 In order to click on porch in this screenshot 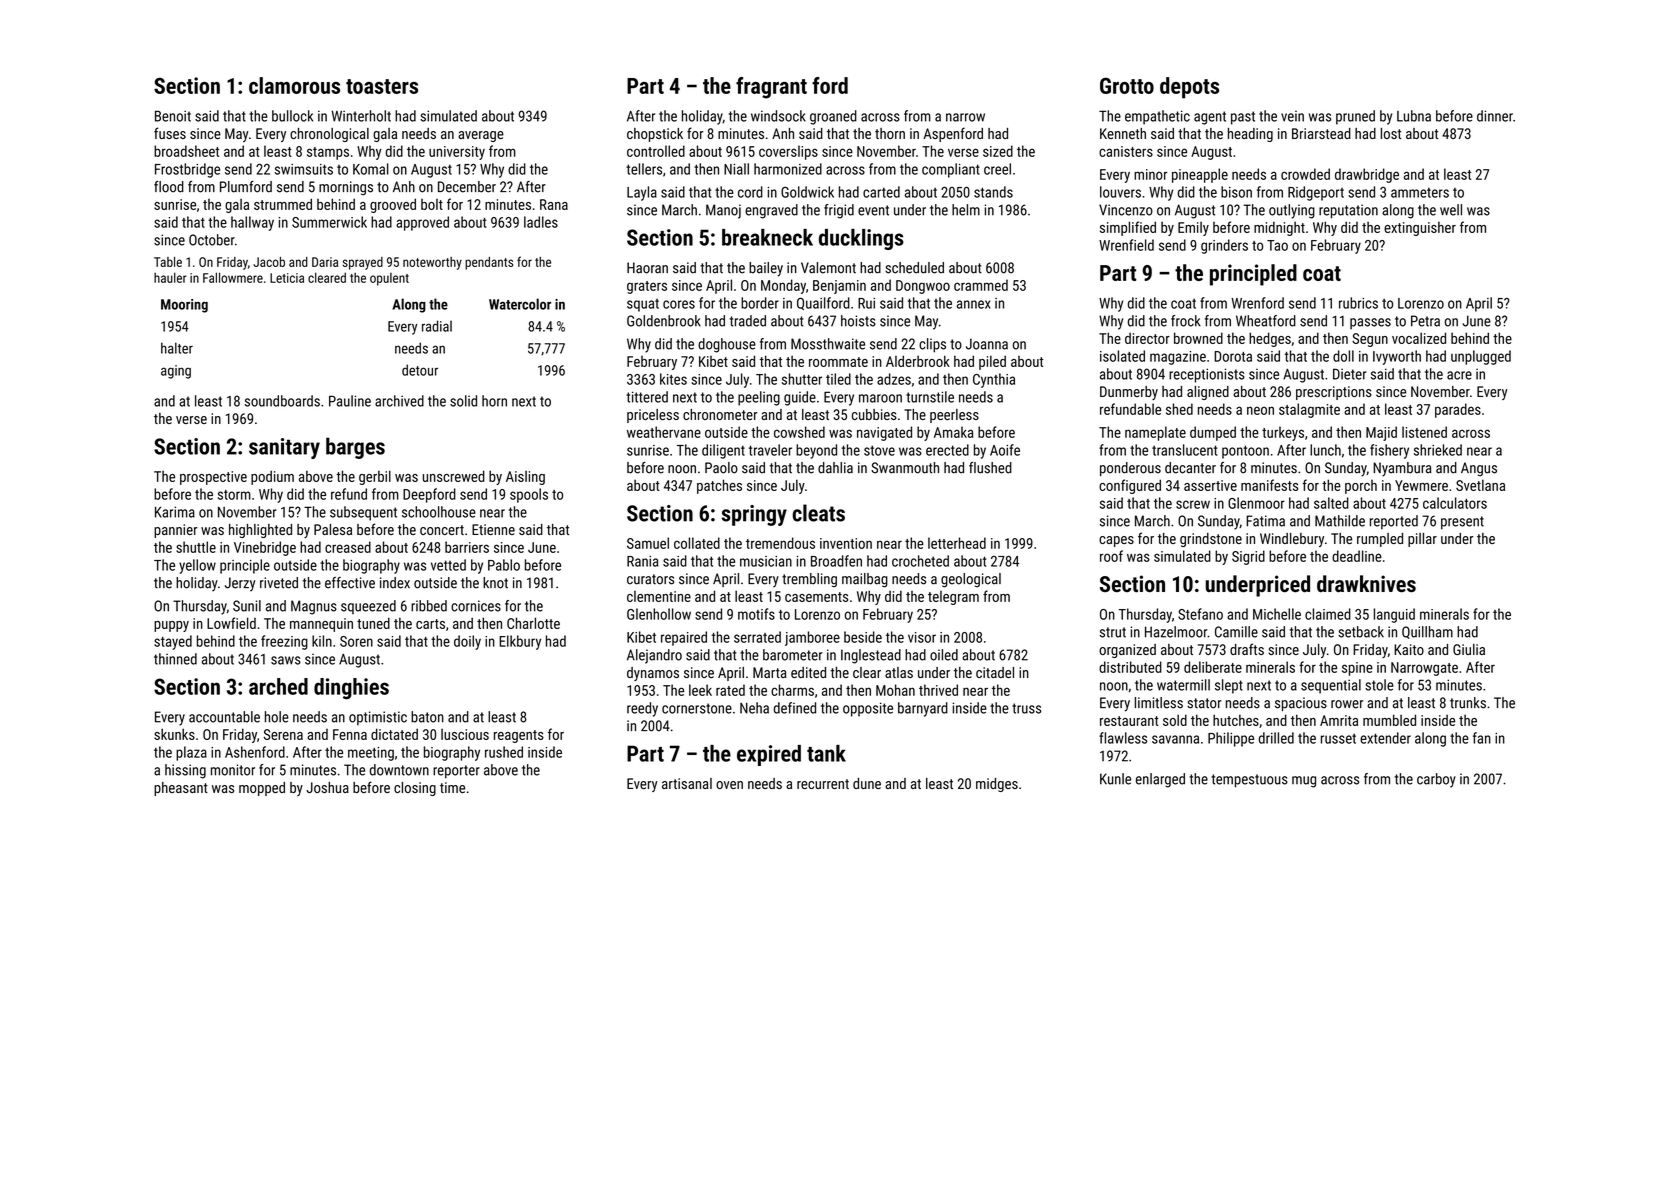, I will do `click(1361, 487)`.
